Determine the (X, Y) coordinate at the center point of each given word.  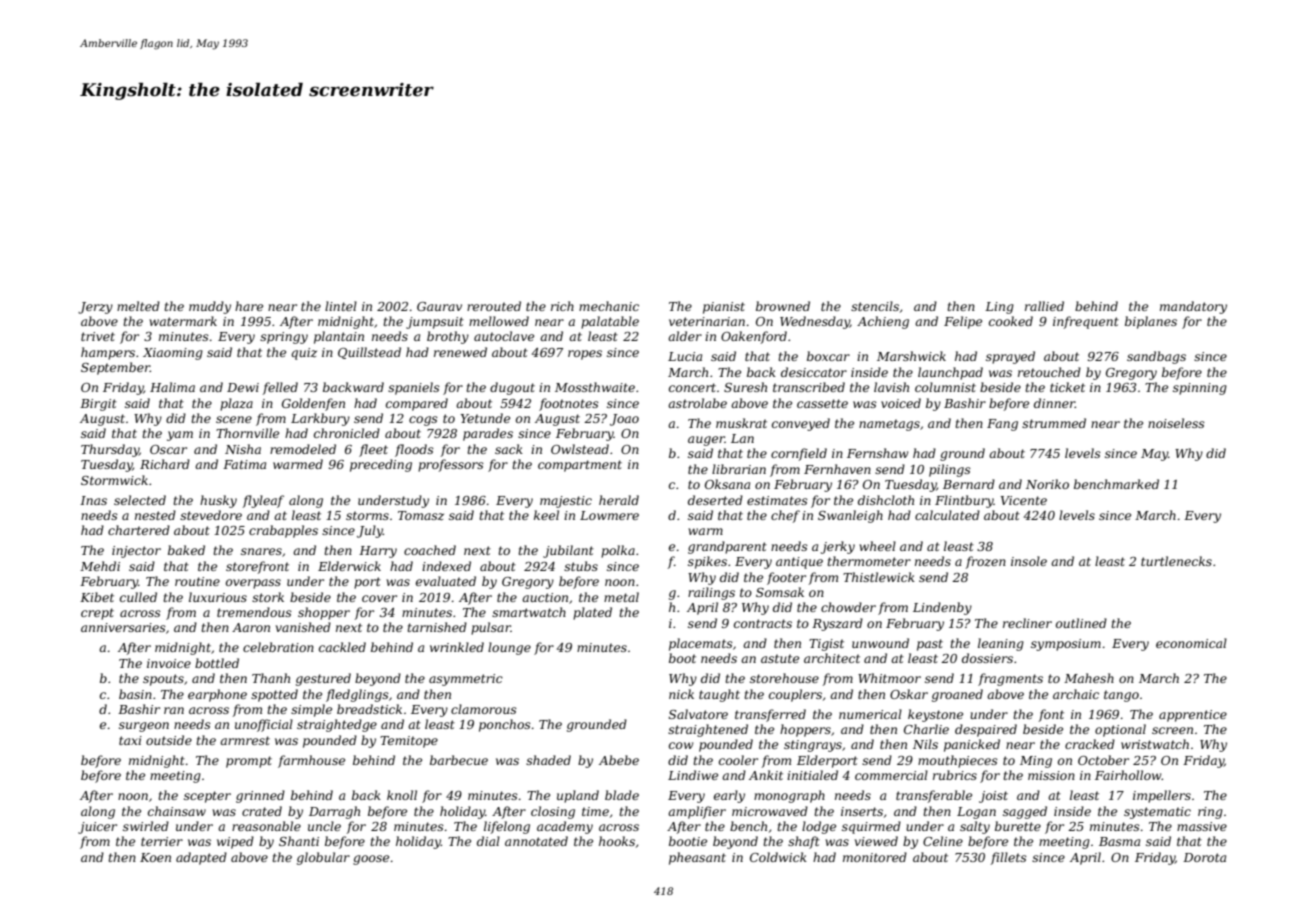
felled (280, 388)
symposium (1066, 645)
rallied (1044, 306)
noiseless (1176, 423)
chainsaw (177, 811)
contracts (763, 623)
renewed (460, 352)
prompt (249, 762)
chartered (139, 530)
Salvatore (698, 714)
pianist (724, 308)
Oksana (727, 484)
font (1051, 715)
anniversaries (123, 627)
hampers (108, 353)
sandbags (1156, 357)
